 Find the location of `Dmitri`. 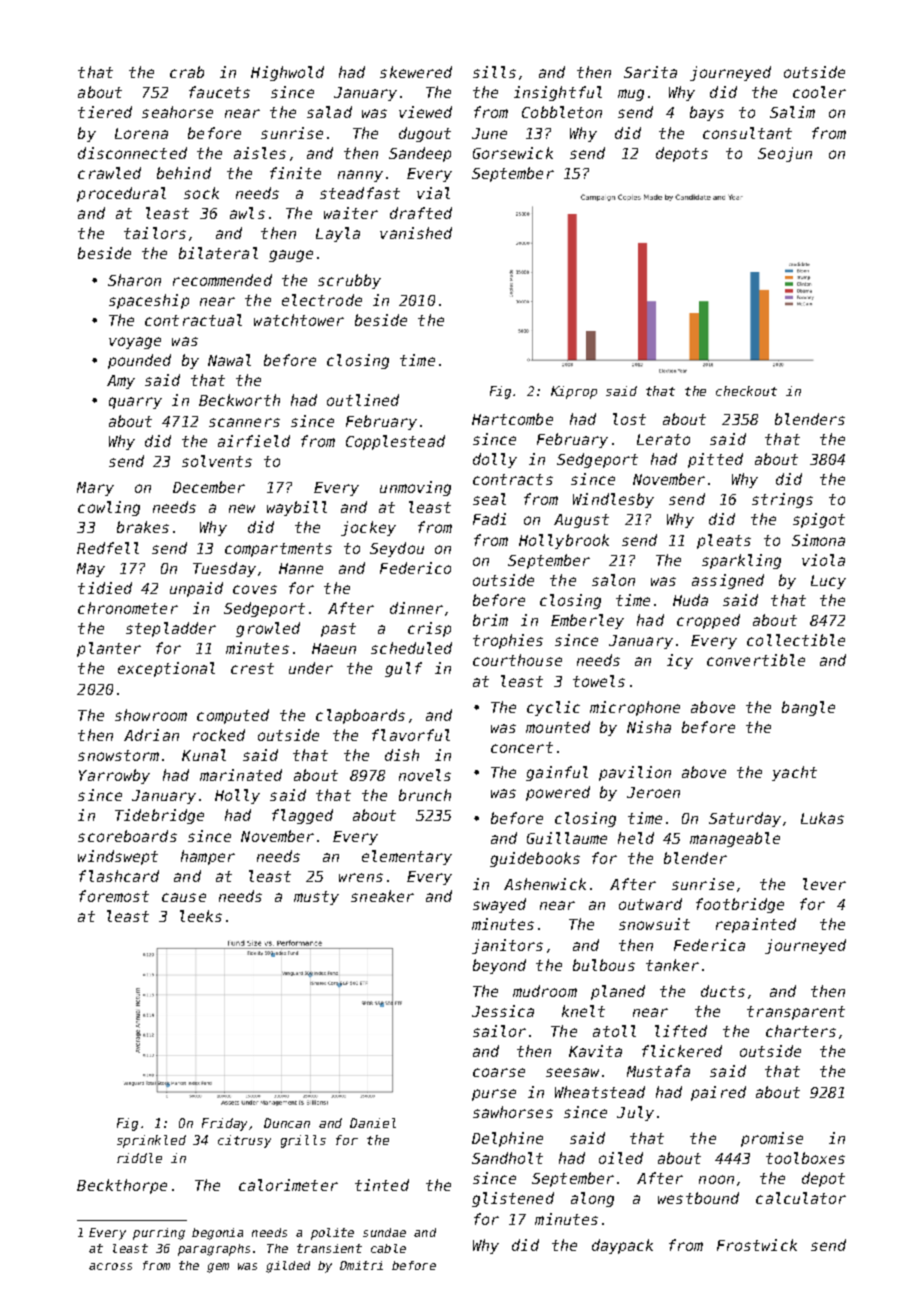

Dmitri is located at coordinates (361, 1265).
